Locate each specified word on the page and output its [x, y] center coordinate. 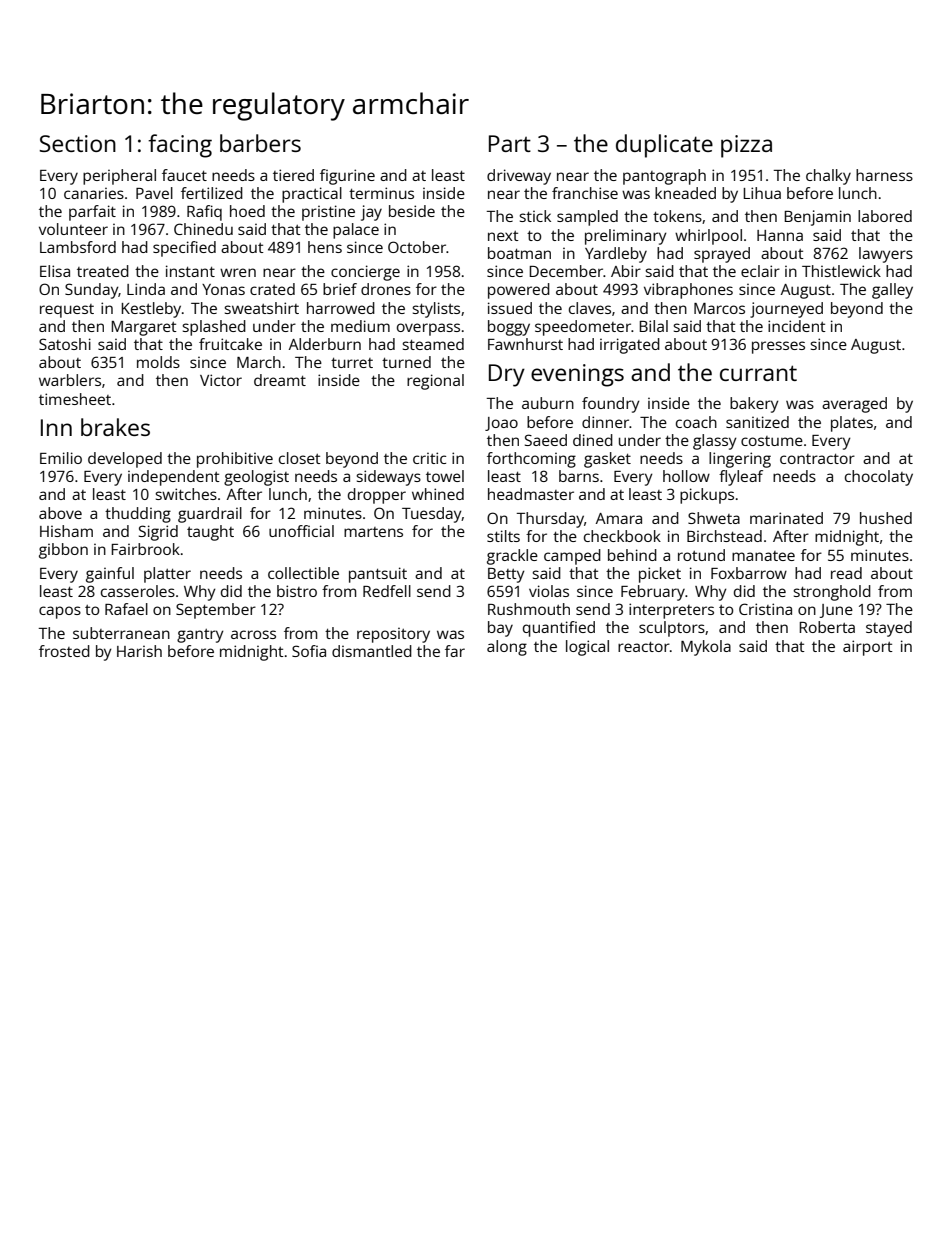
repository [393, 635]
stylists [436, 310]
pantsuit [378, 575]
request [67, 311]
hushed [886, 518]
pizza [746, 146]
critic [429, 458]
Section [78, 143]
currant [758, 373]
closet [300, 458]
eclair [760, 271]
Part [510, 143]
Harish [139, 651]
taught [210, 533]
